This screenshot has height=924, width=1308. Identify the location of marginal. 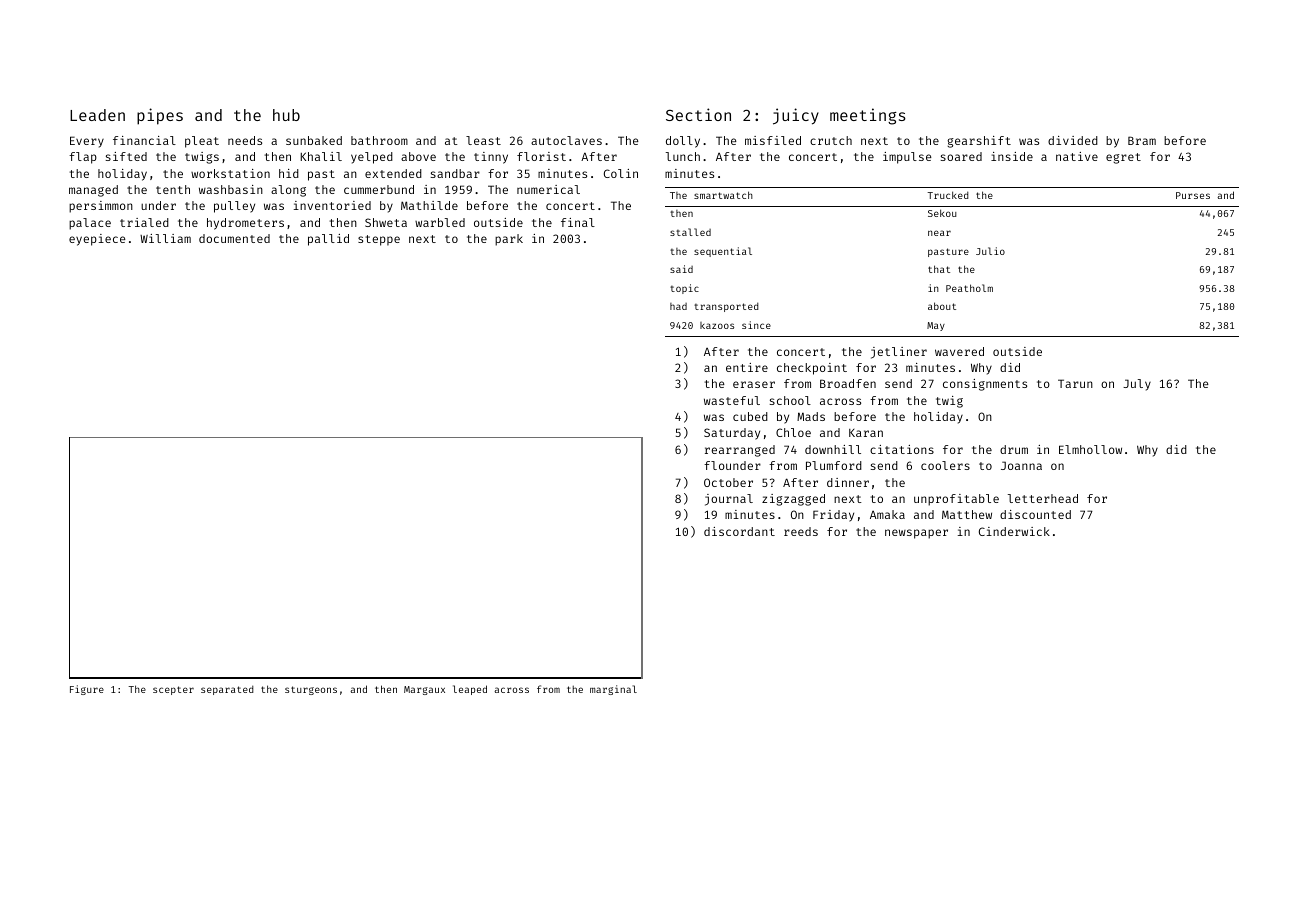
(613, 690).
